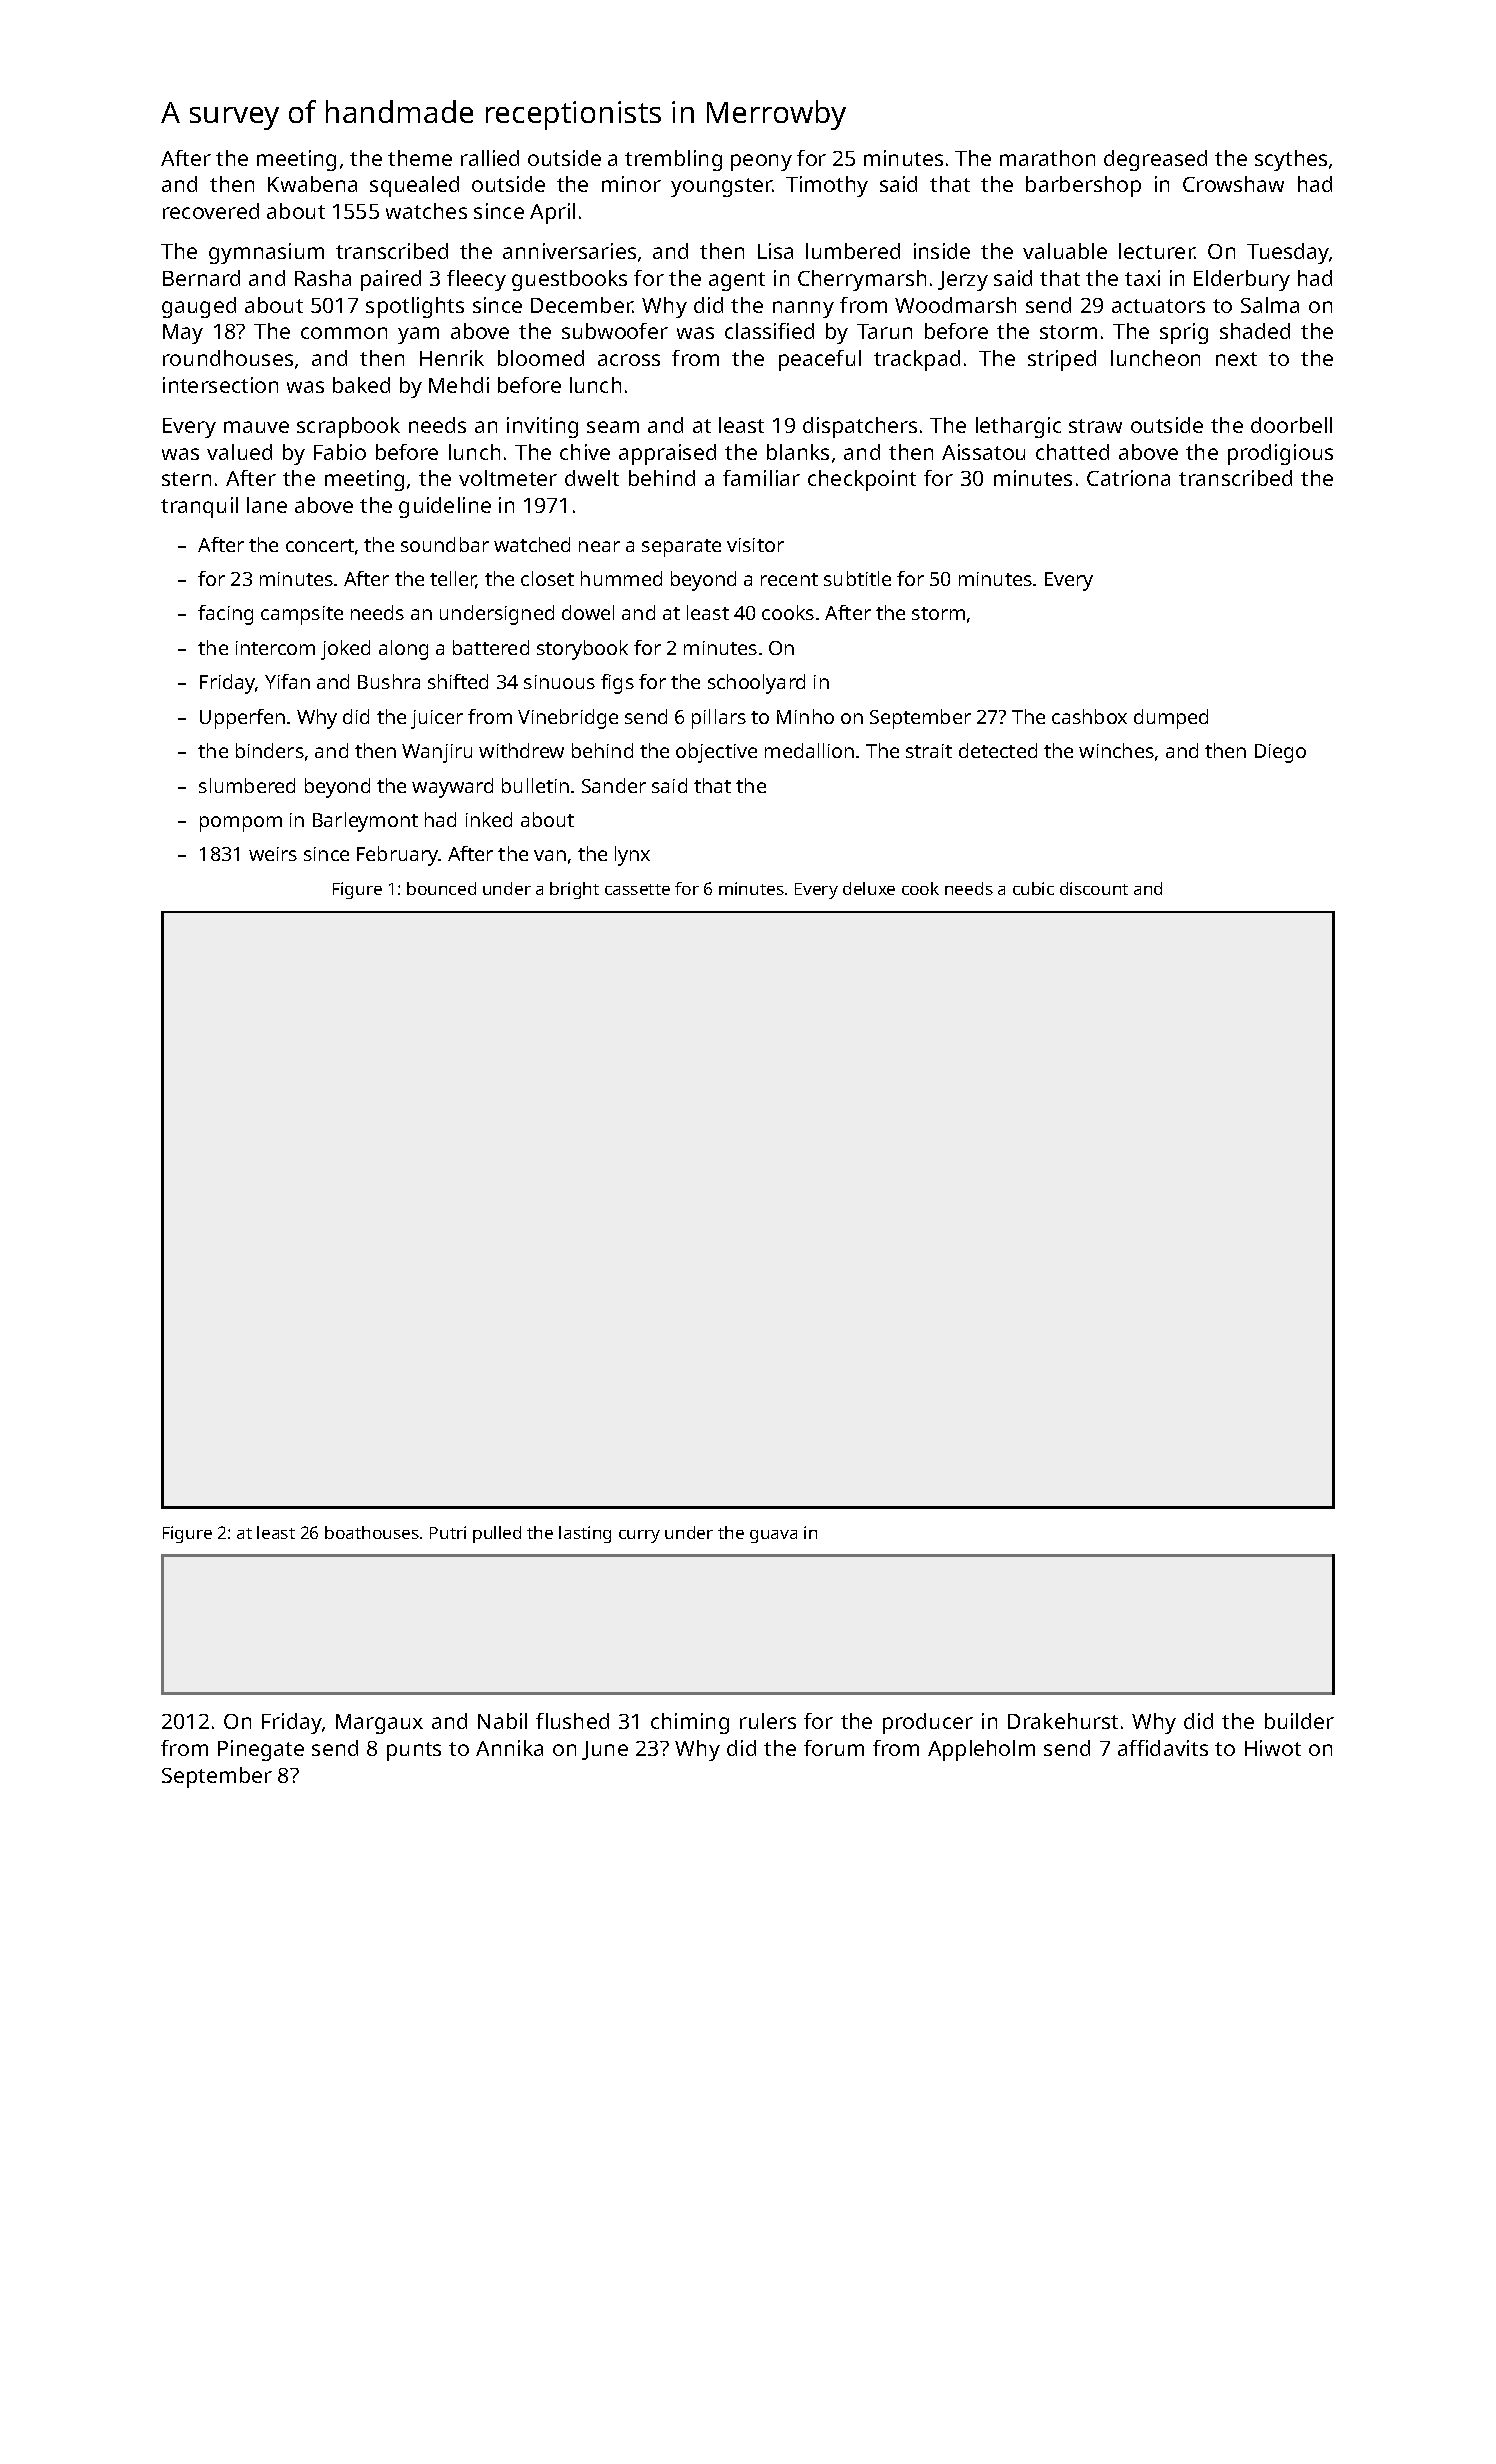  What do you see at coordinates (1094, 888) in the page?
I see `discount` at bounding box center [1094, 888].
